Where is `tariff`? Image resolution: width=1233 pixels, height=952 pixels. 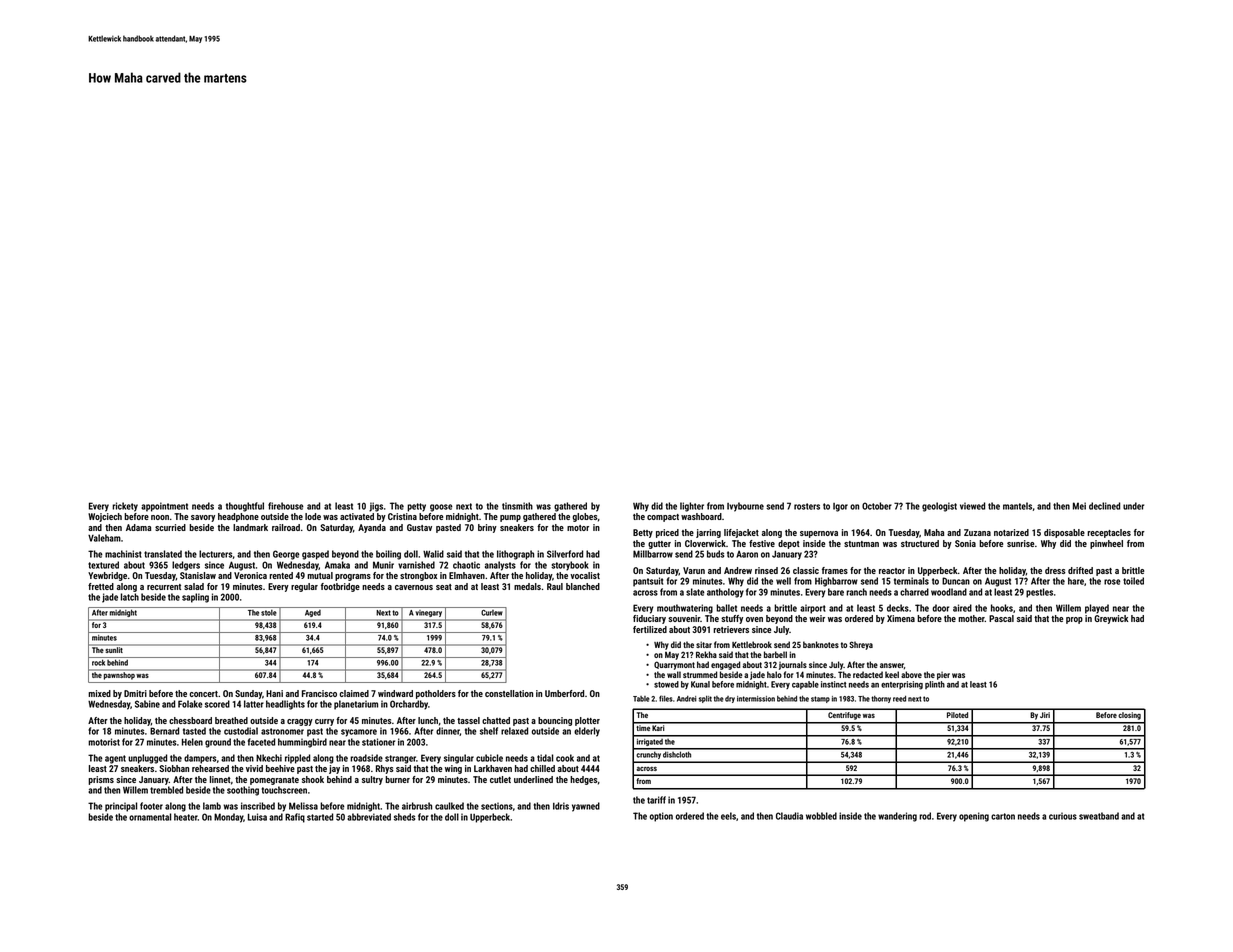 tariff is located at coordinates (656, 800).
